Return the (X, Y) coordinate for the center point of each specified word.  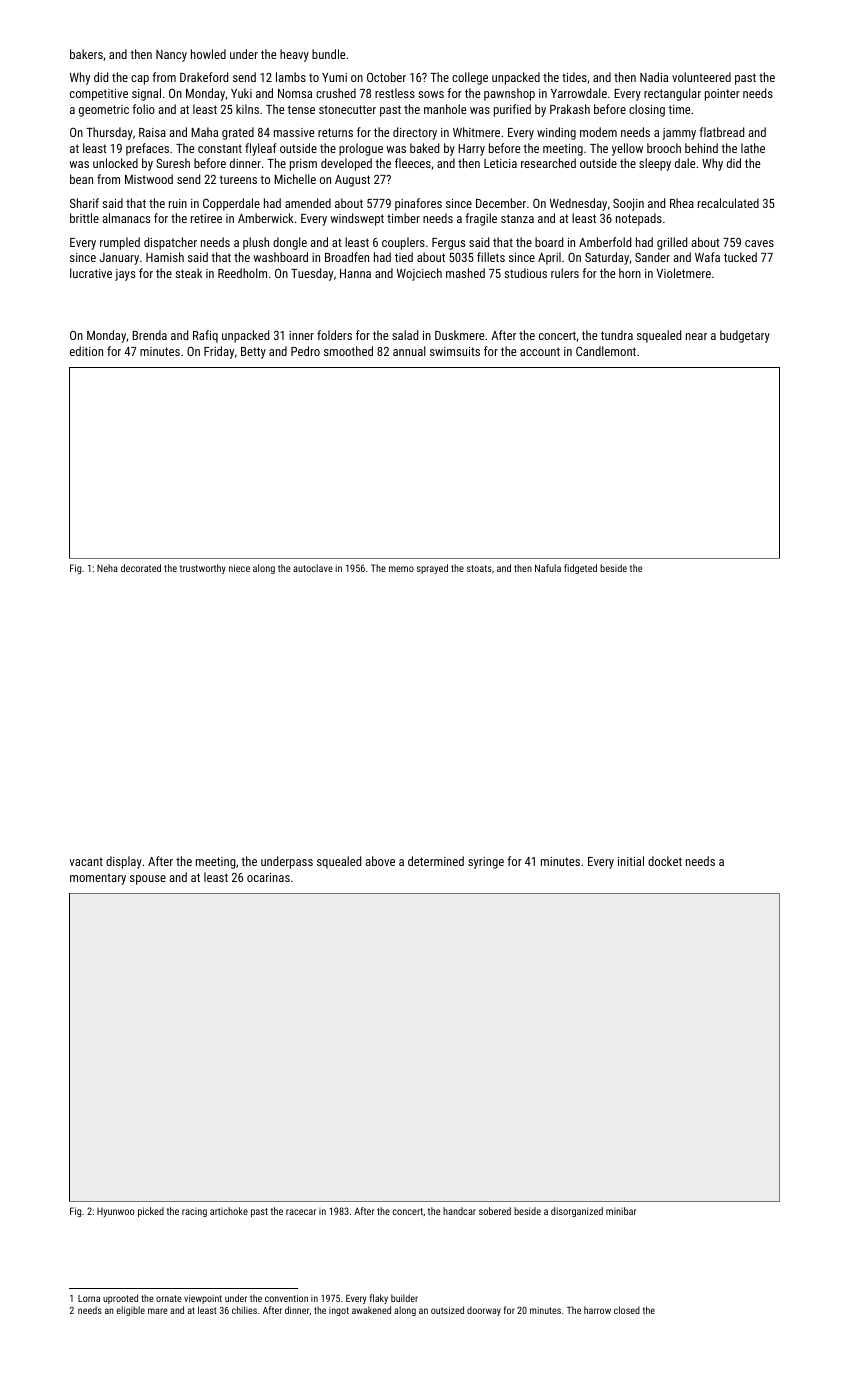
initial (631, 861)
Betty (253, 353)
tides (574, 77)
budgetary (745, 336)
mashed (465, 273)
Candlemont (606, 351)
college (470, 78)
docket (665, 861)
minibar (621, 1211)
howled (208, 54)
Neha (107, 568)
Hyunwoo (115, 1212)
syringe (486, 863)
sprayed (432, 569)
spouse (148, 880)
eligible (130, 1311)
